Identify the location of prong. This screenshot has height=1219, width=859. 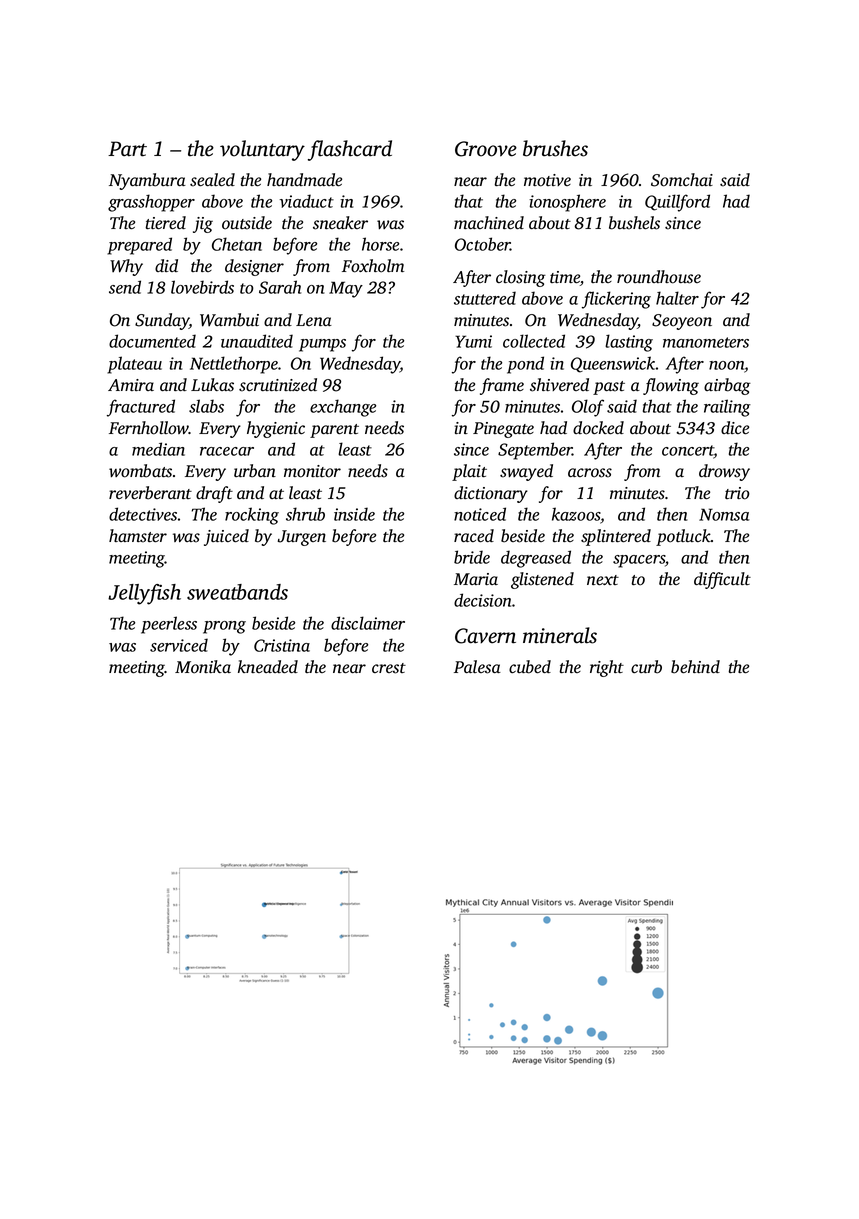
(224, 627).
